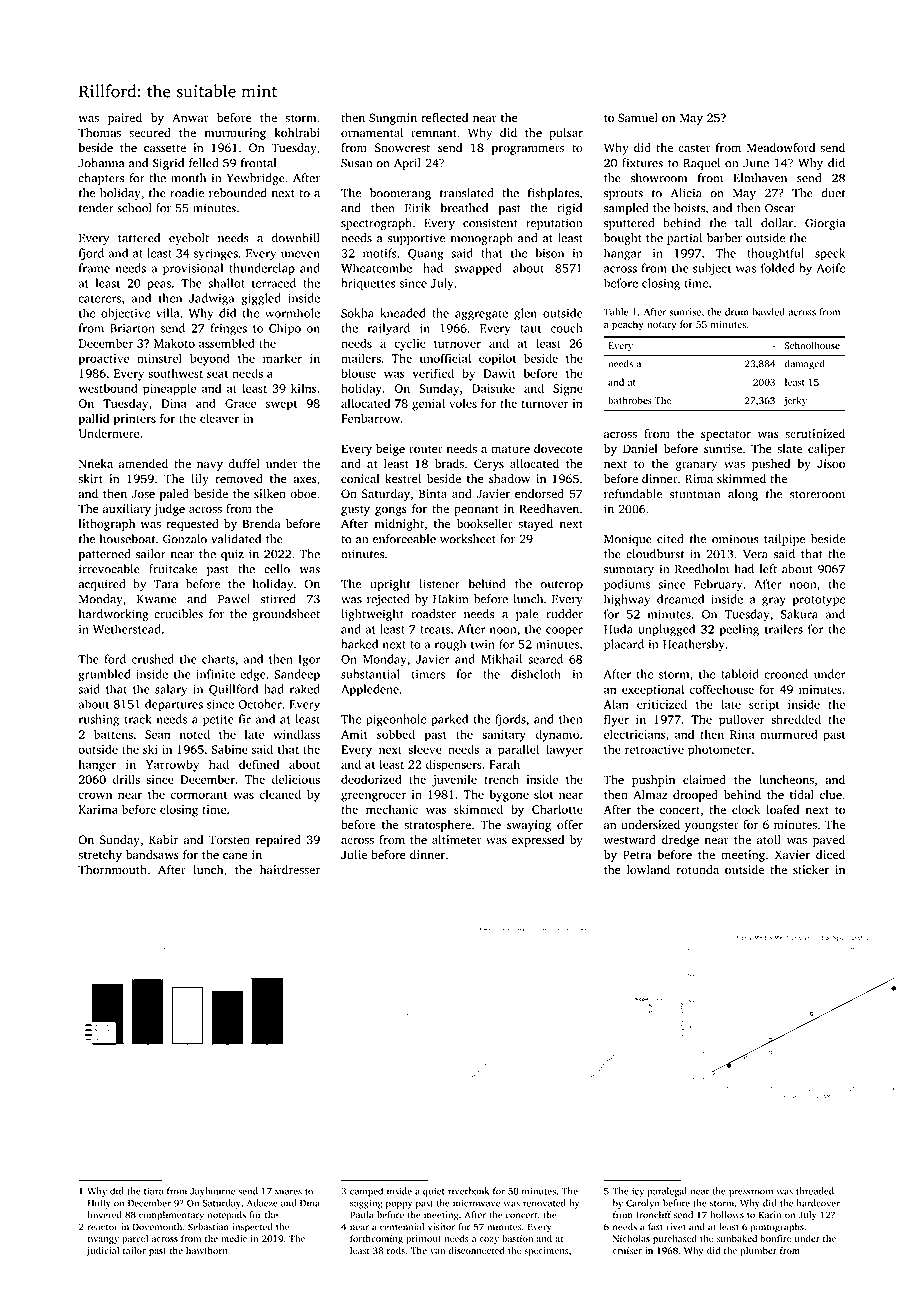 This image has width=924, height=1308. Describe the element at coordinates (468, 1191) in the image. I see `riverbank` at that location.
